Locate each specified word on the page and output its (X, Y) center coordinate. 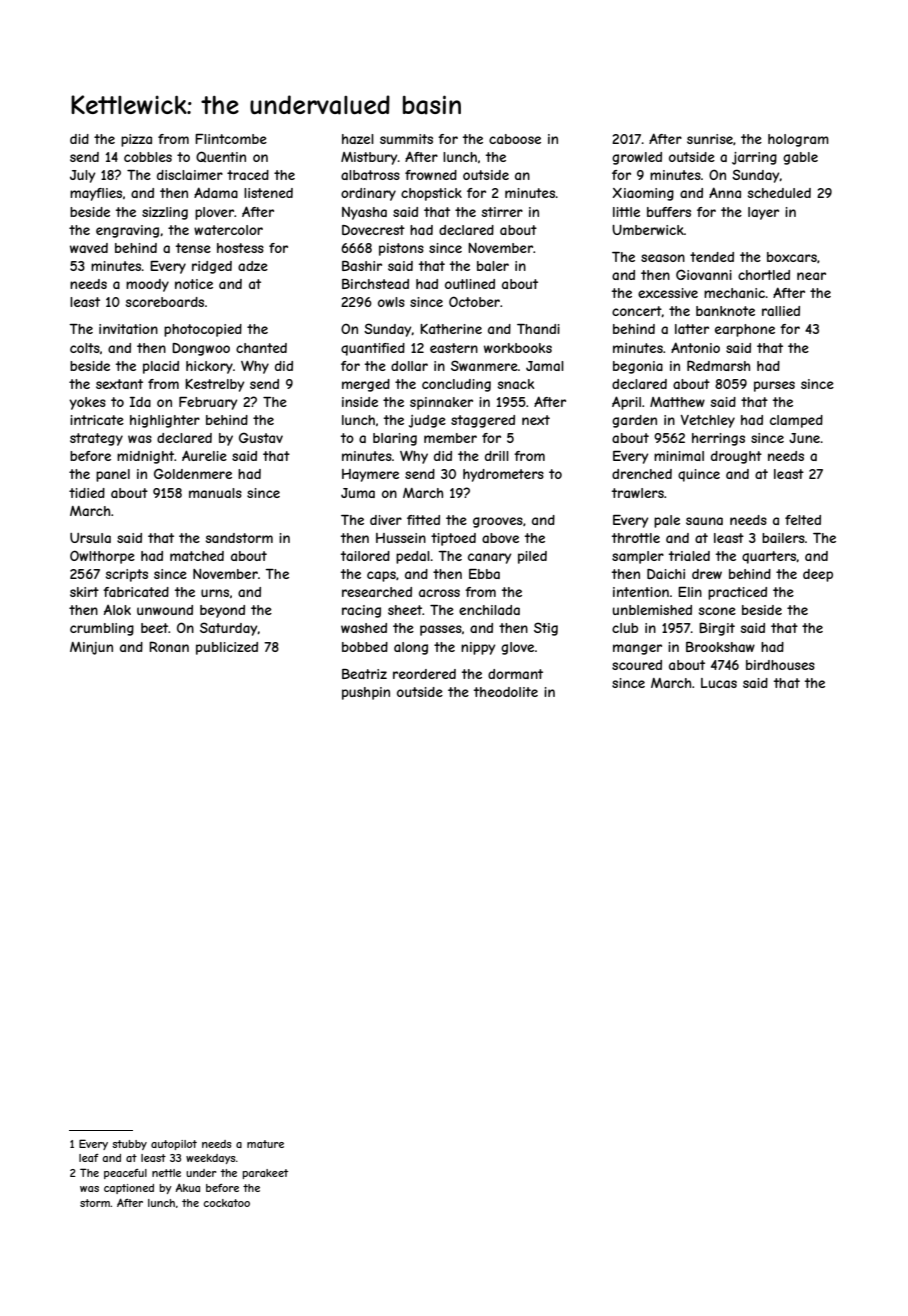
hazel (358, 139)
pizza (136, 140)
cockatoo (226, 1203)
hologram (798, 140)
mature (265, 1144)
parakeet (265, 1174)
